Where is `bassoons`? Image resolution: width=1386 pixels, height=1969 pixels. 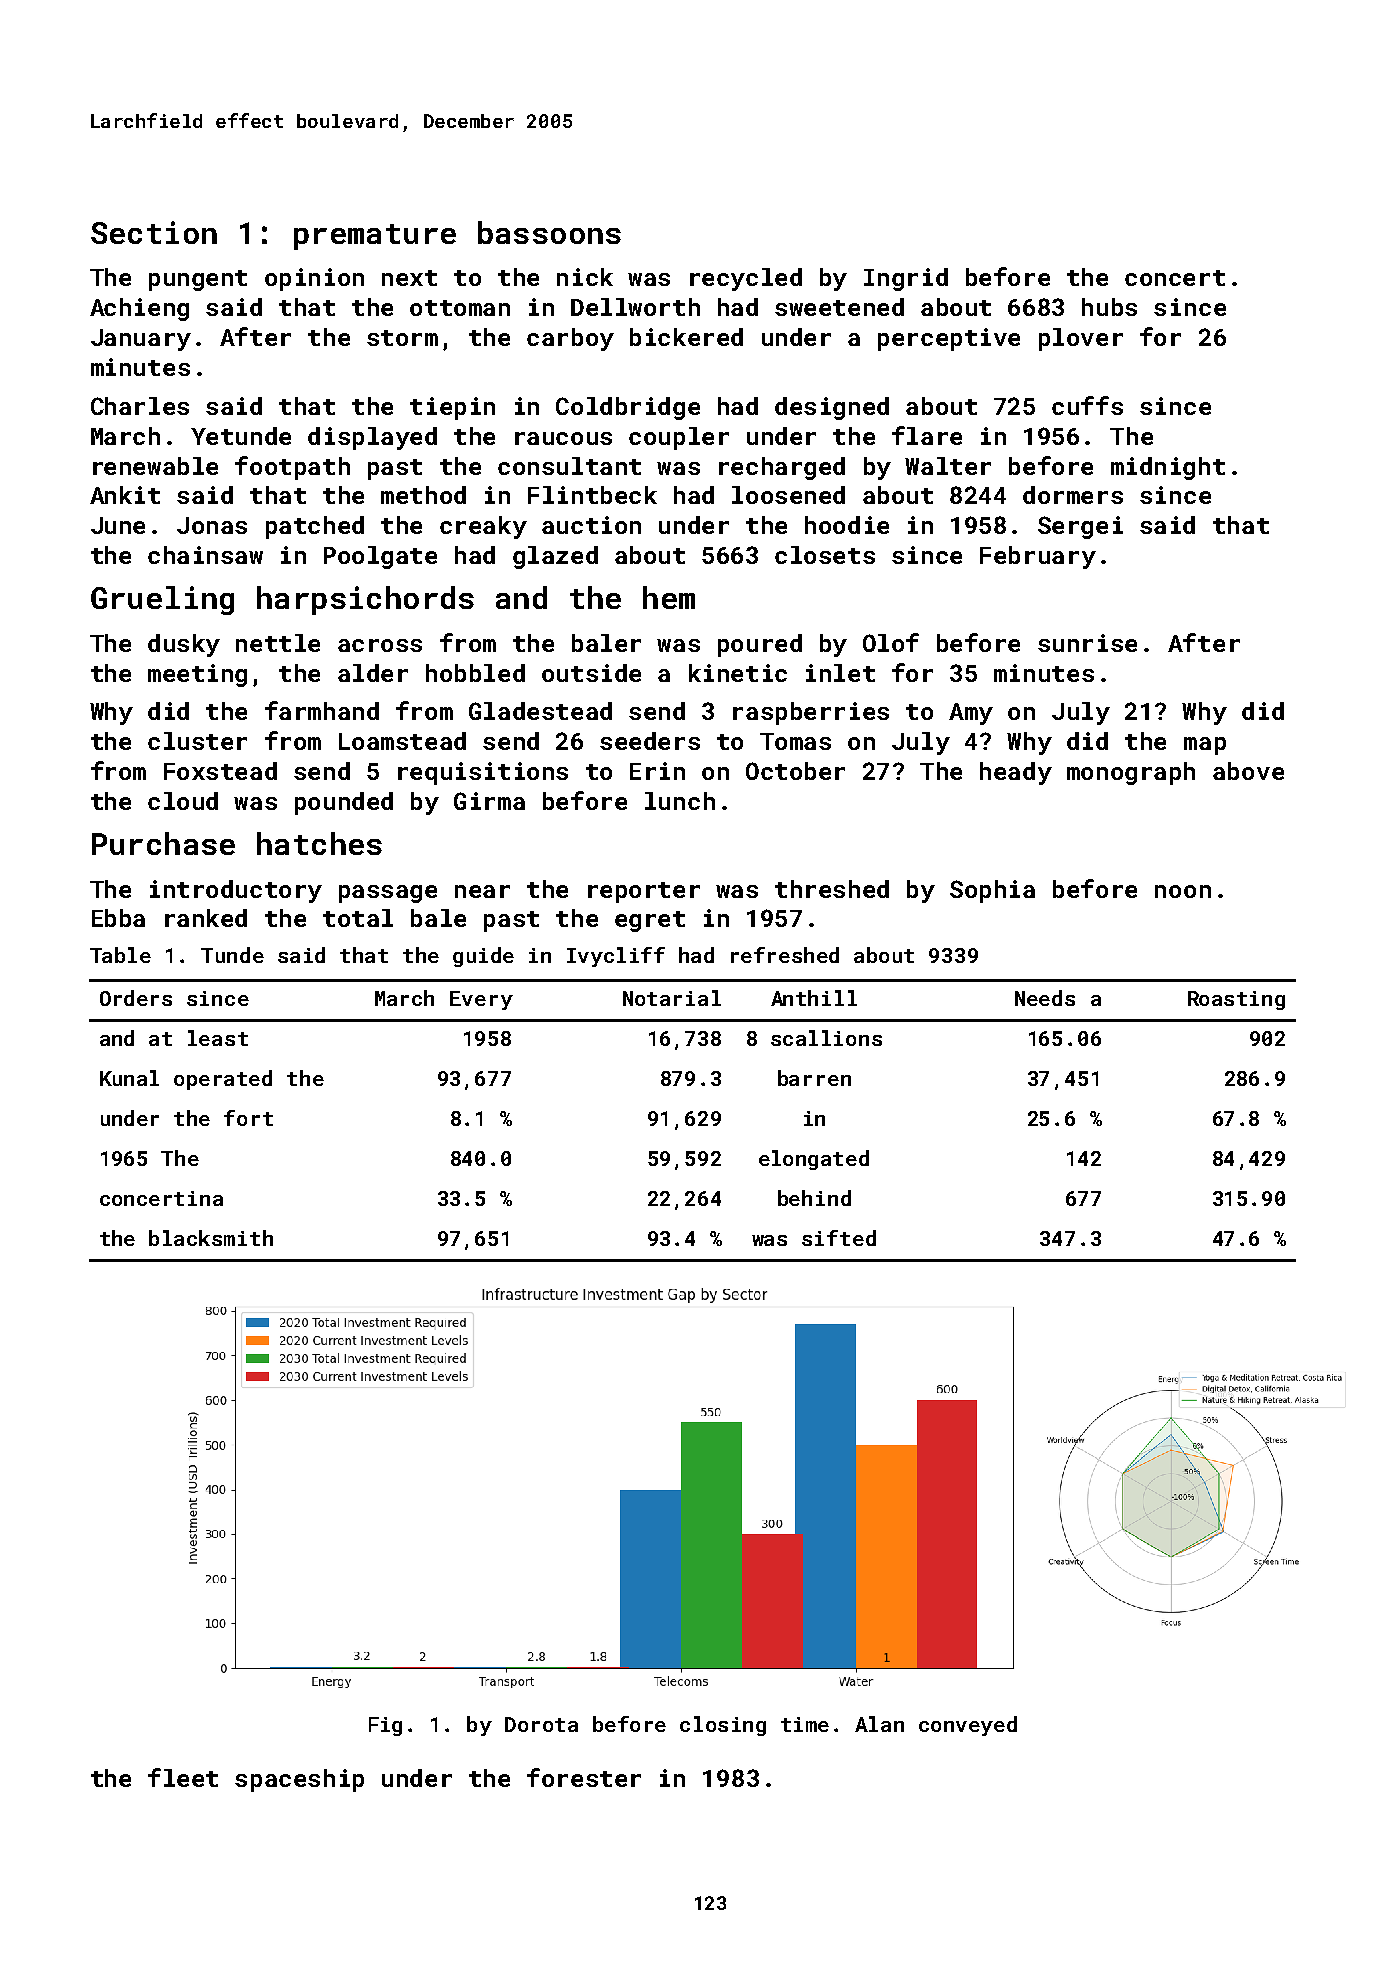 bassoons is located at coordinates (549, 232).
